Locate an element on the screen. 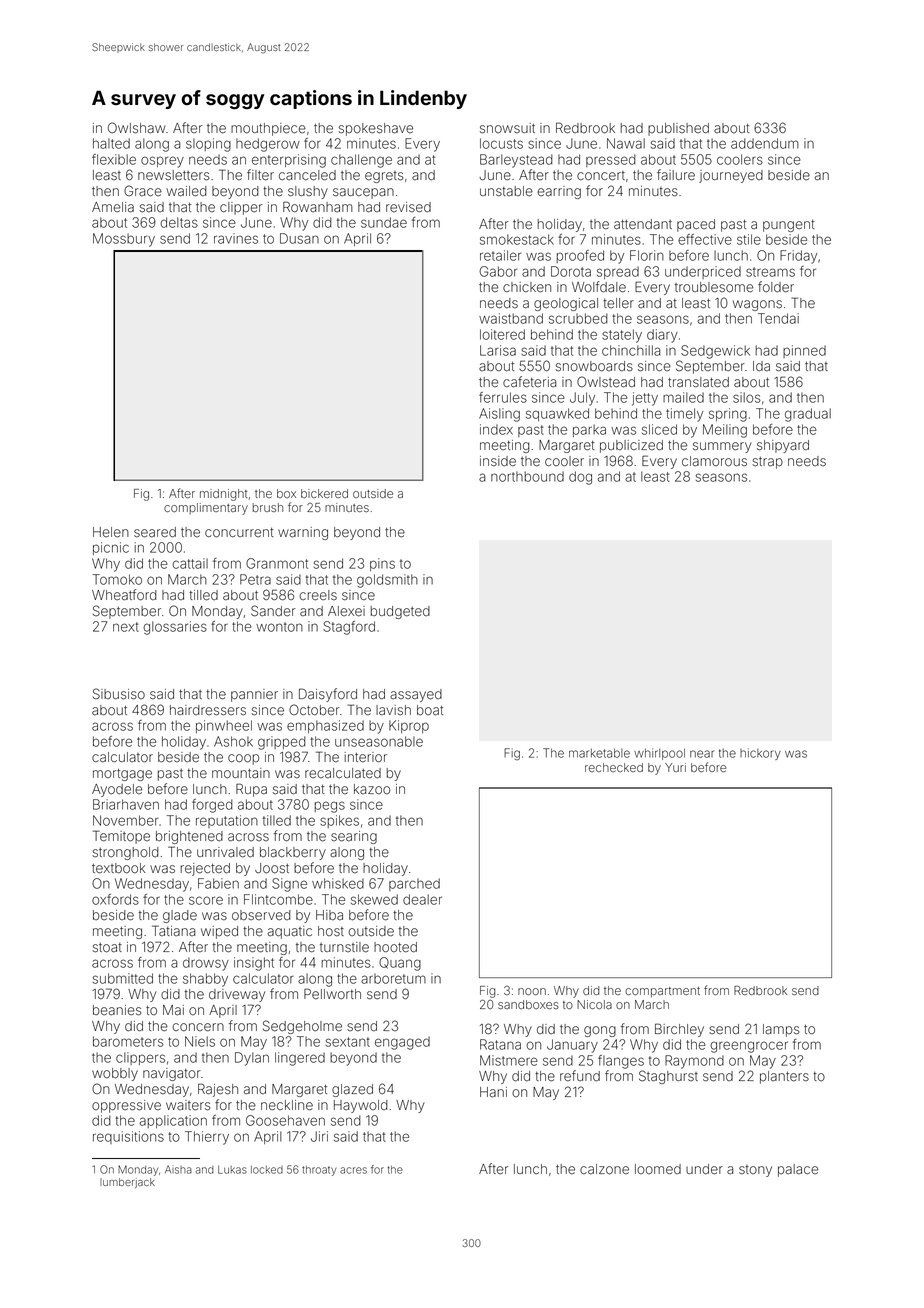 The width and height of the screenshot is (924, 1308). rechecked is located at coordinates (614, 767).
